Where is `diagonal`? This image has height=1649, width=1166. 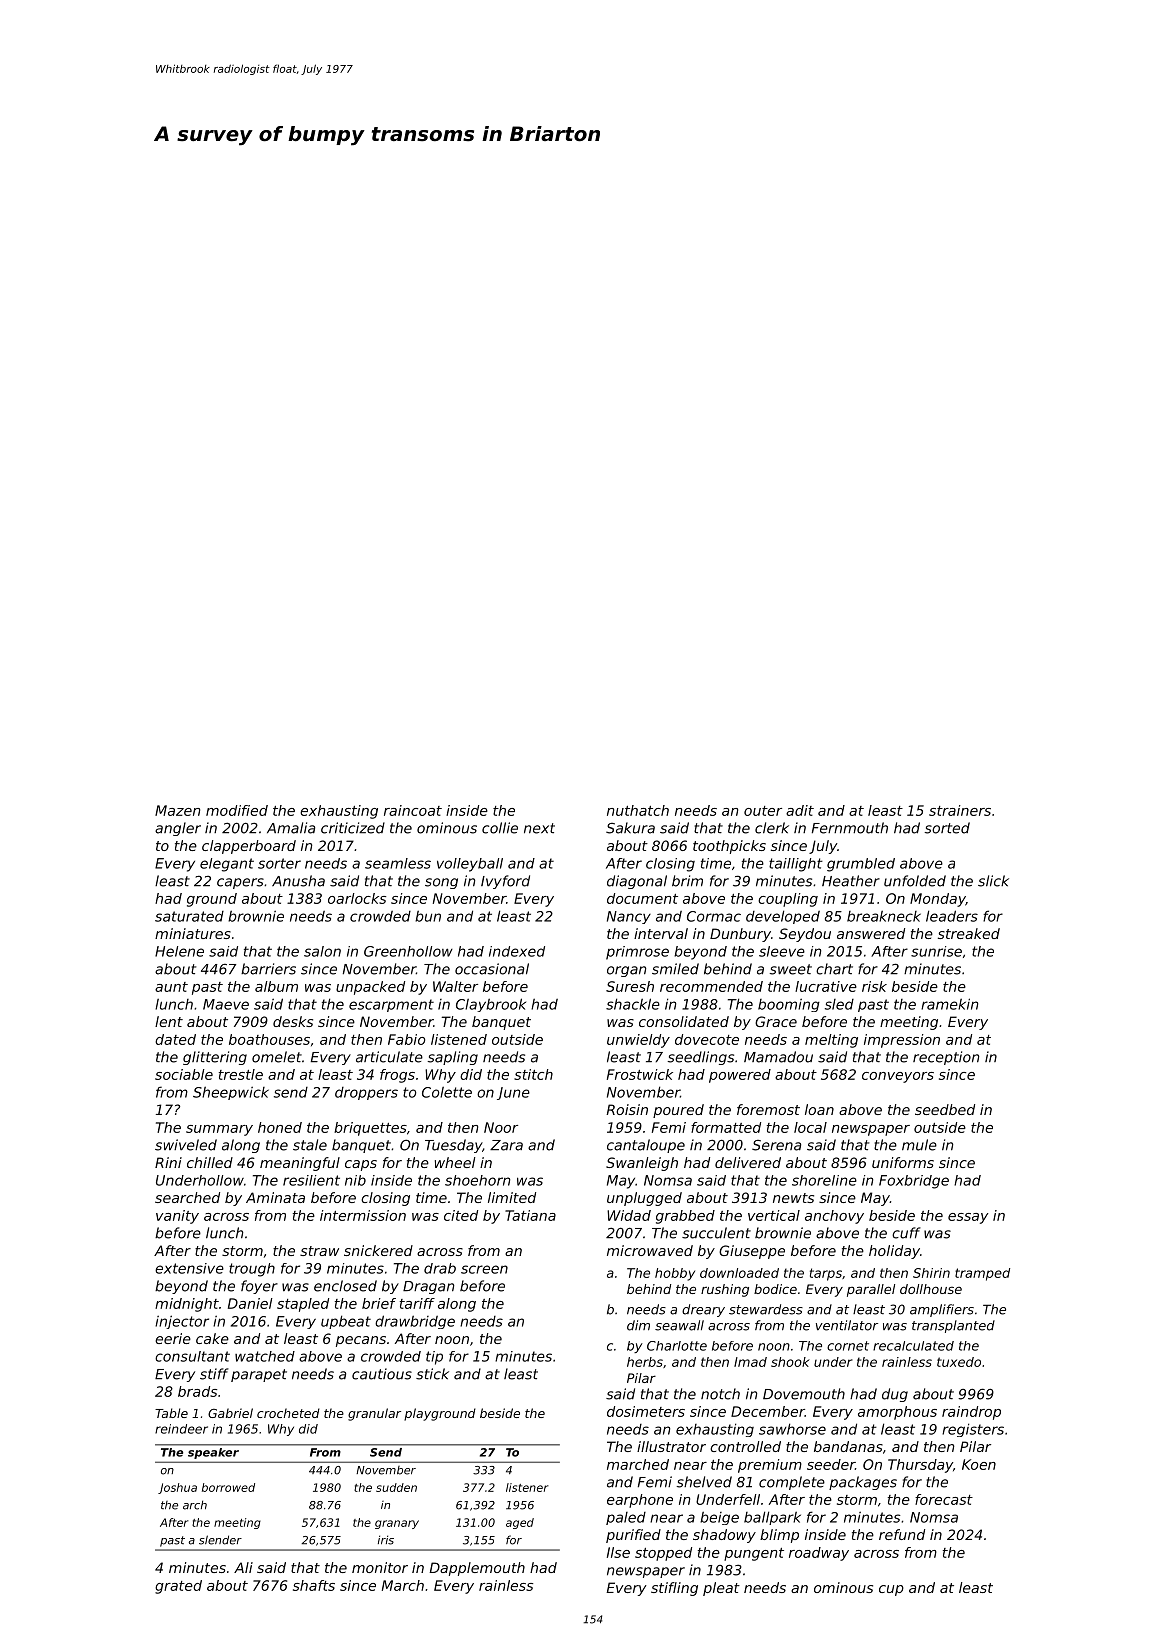
diagonal is located at coordinates (637, 882).
